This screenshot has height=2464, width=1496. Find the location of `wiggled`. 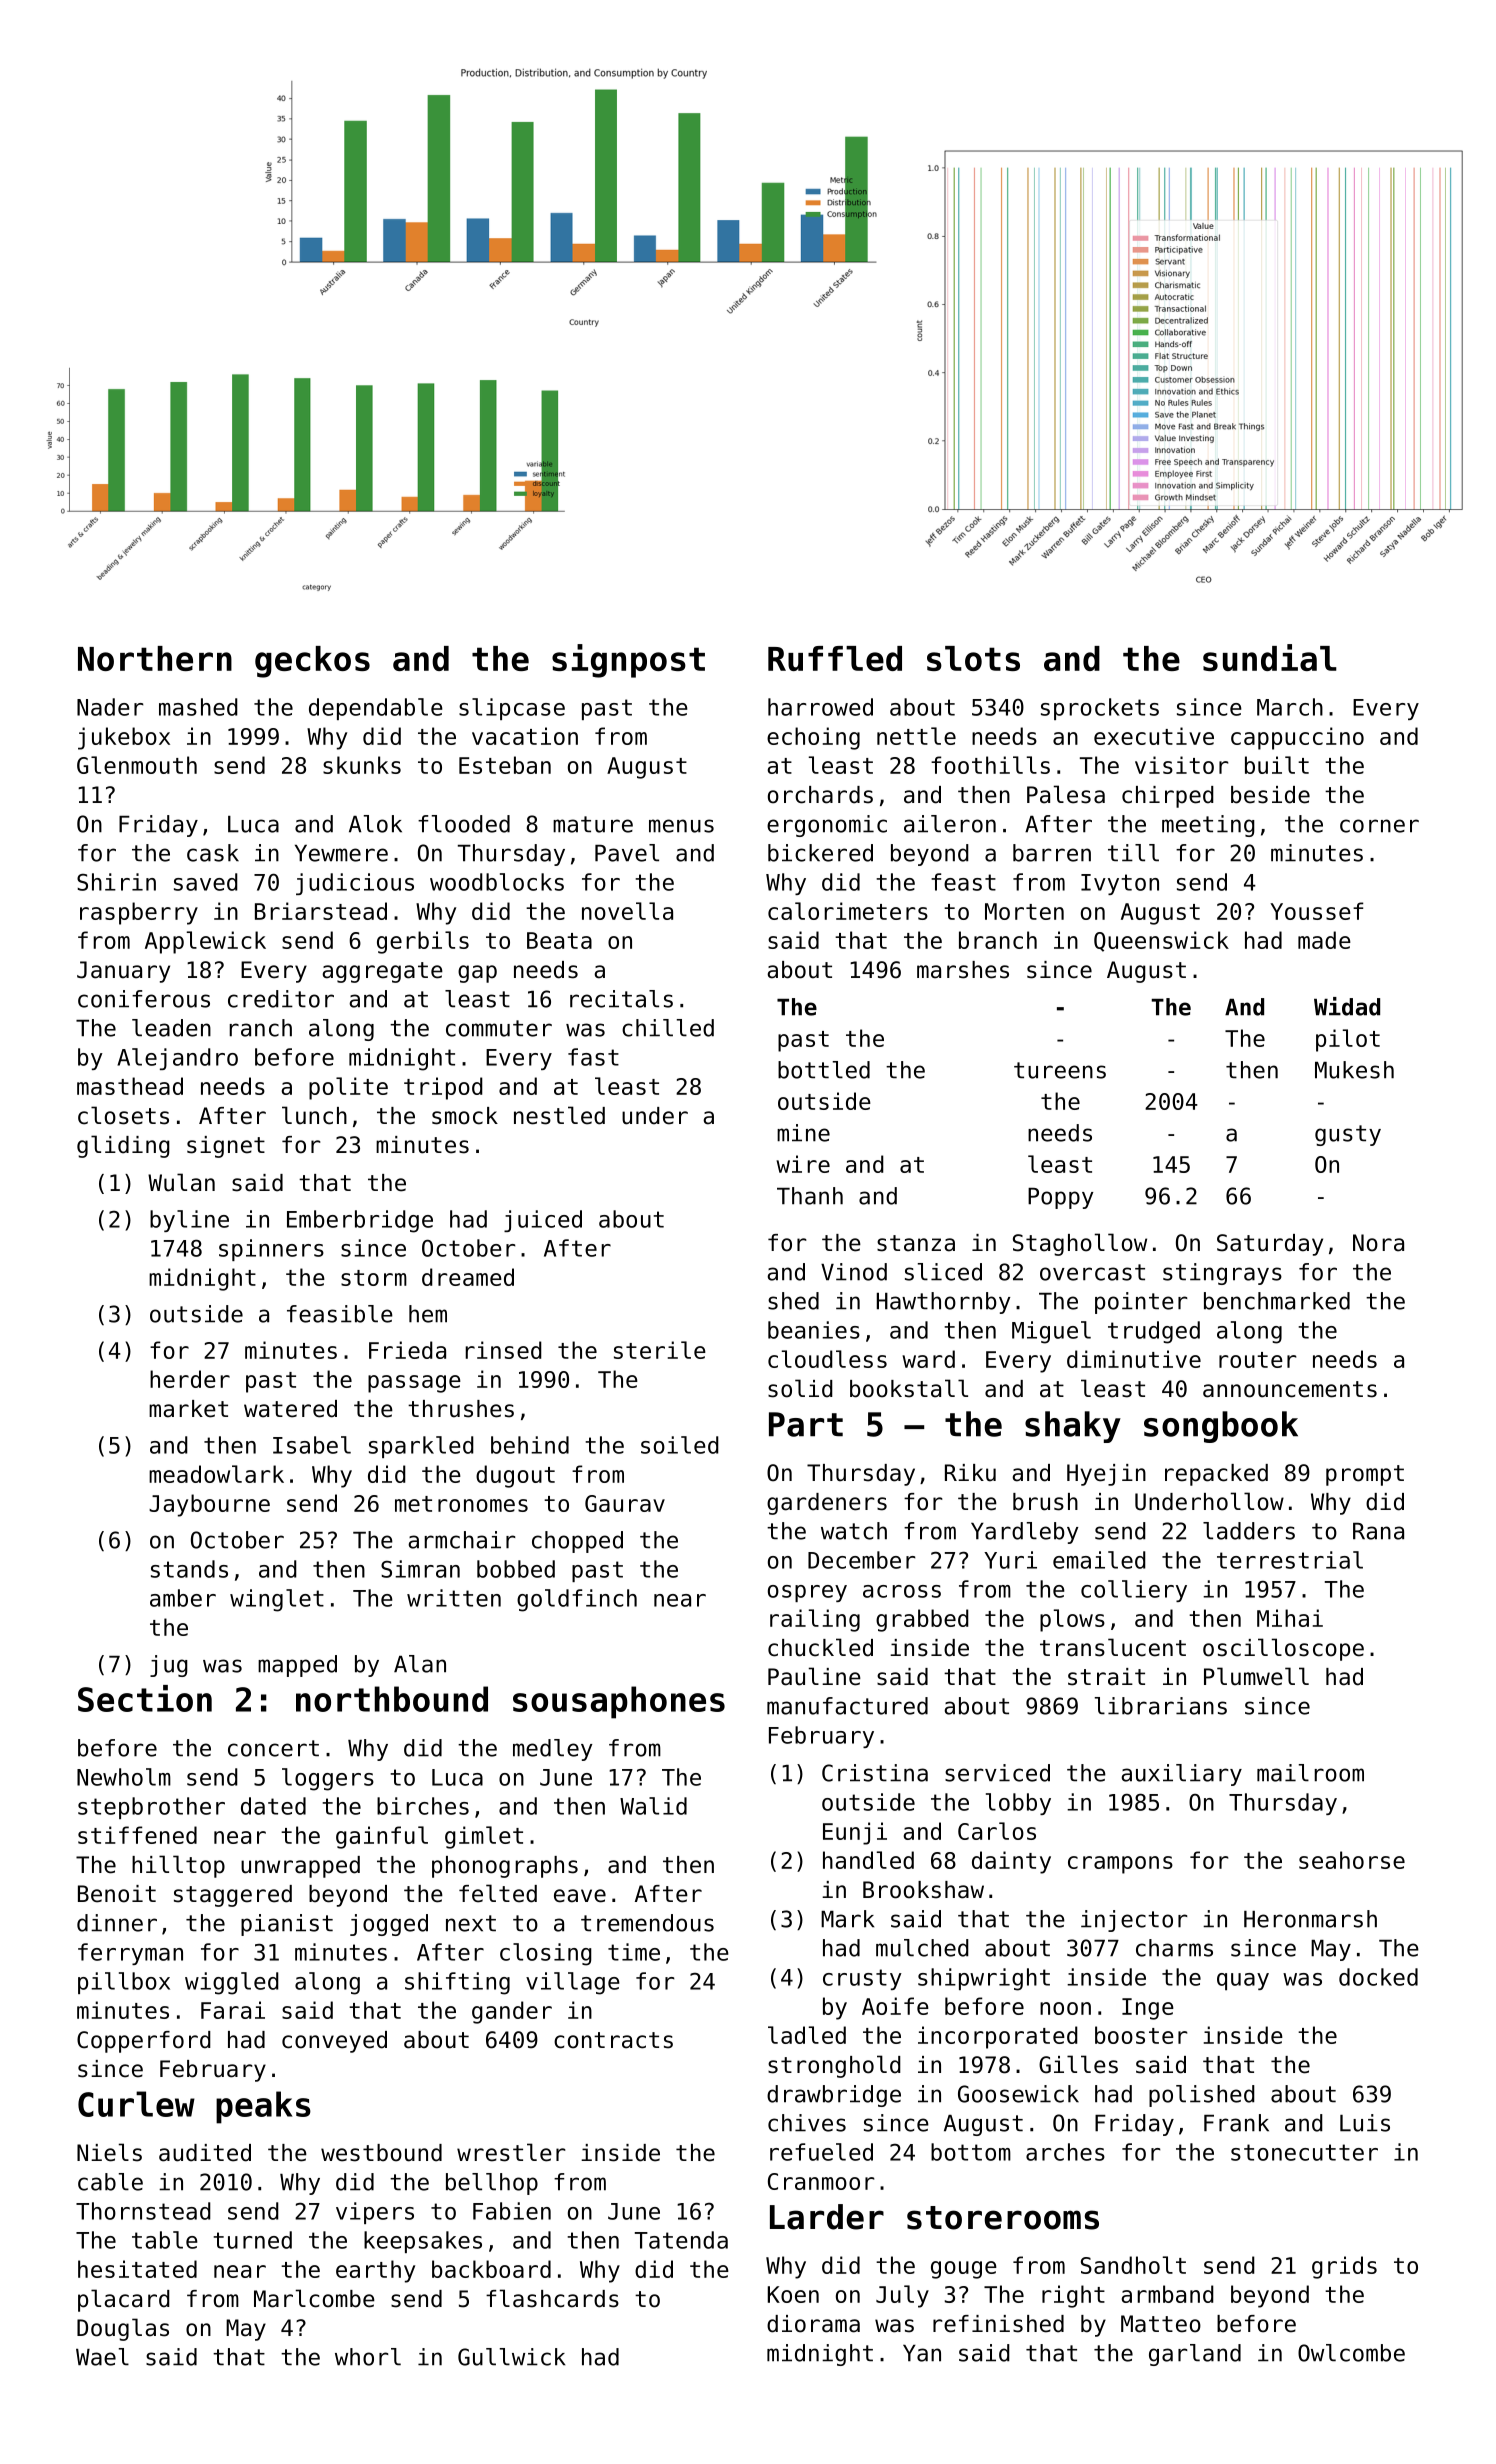

wiggled is located at coordinates (232, 1983).
